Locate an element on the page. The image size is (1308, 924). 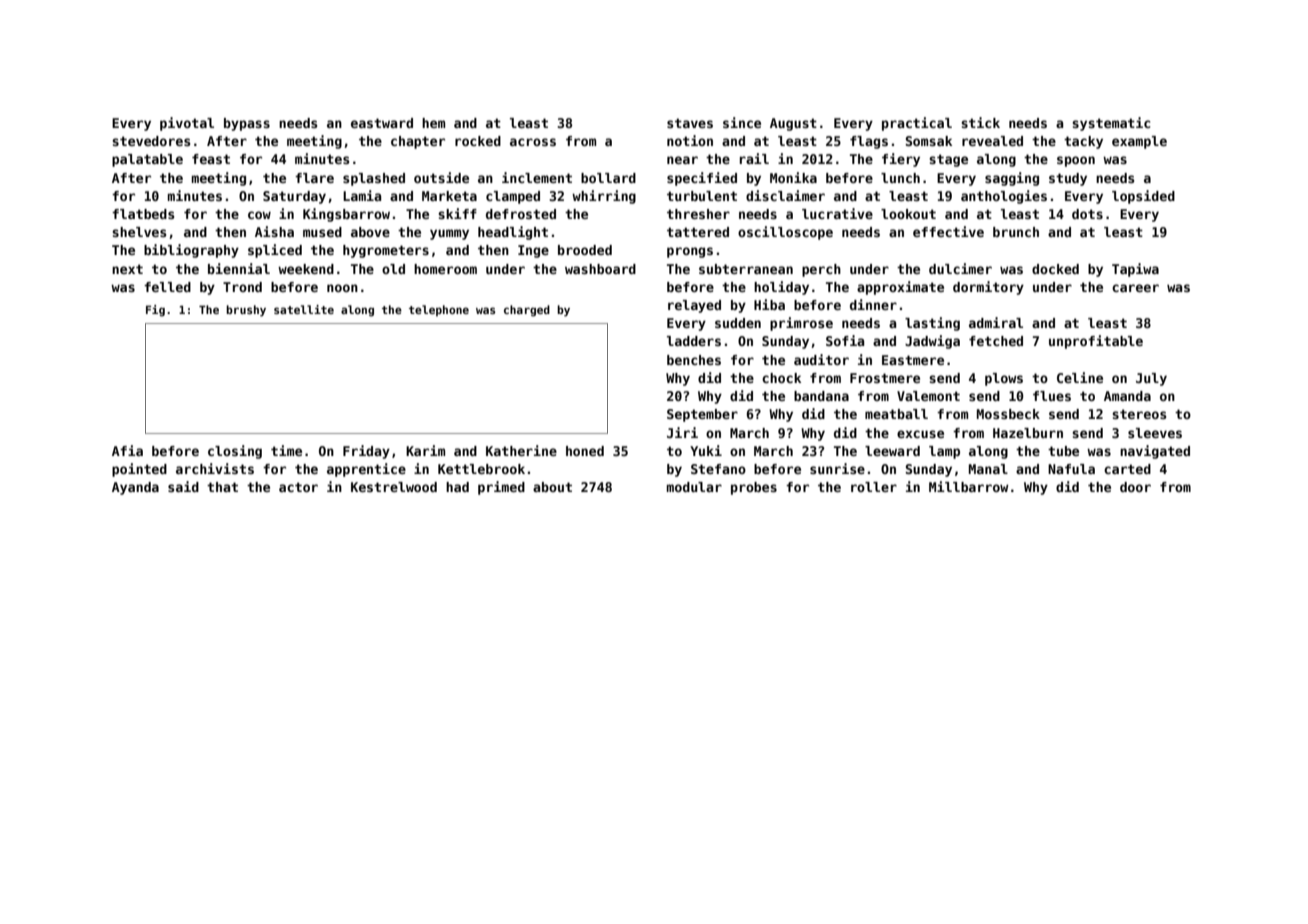
dots is located at coordinates (1087, 214).
